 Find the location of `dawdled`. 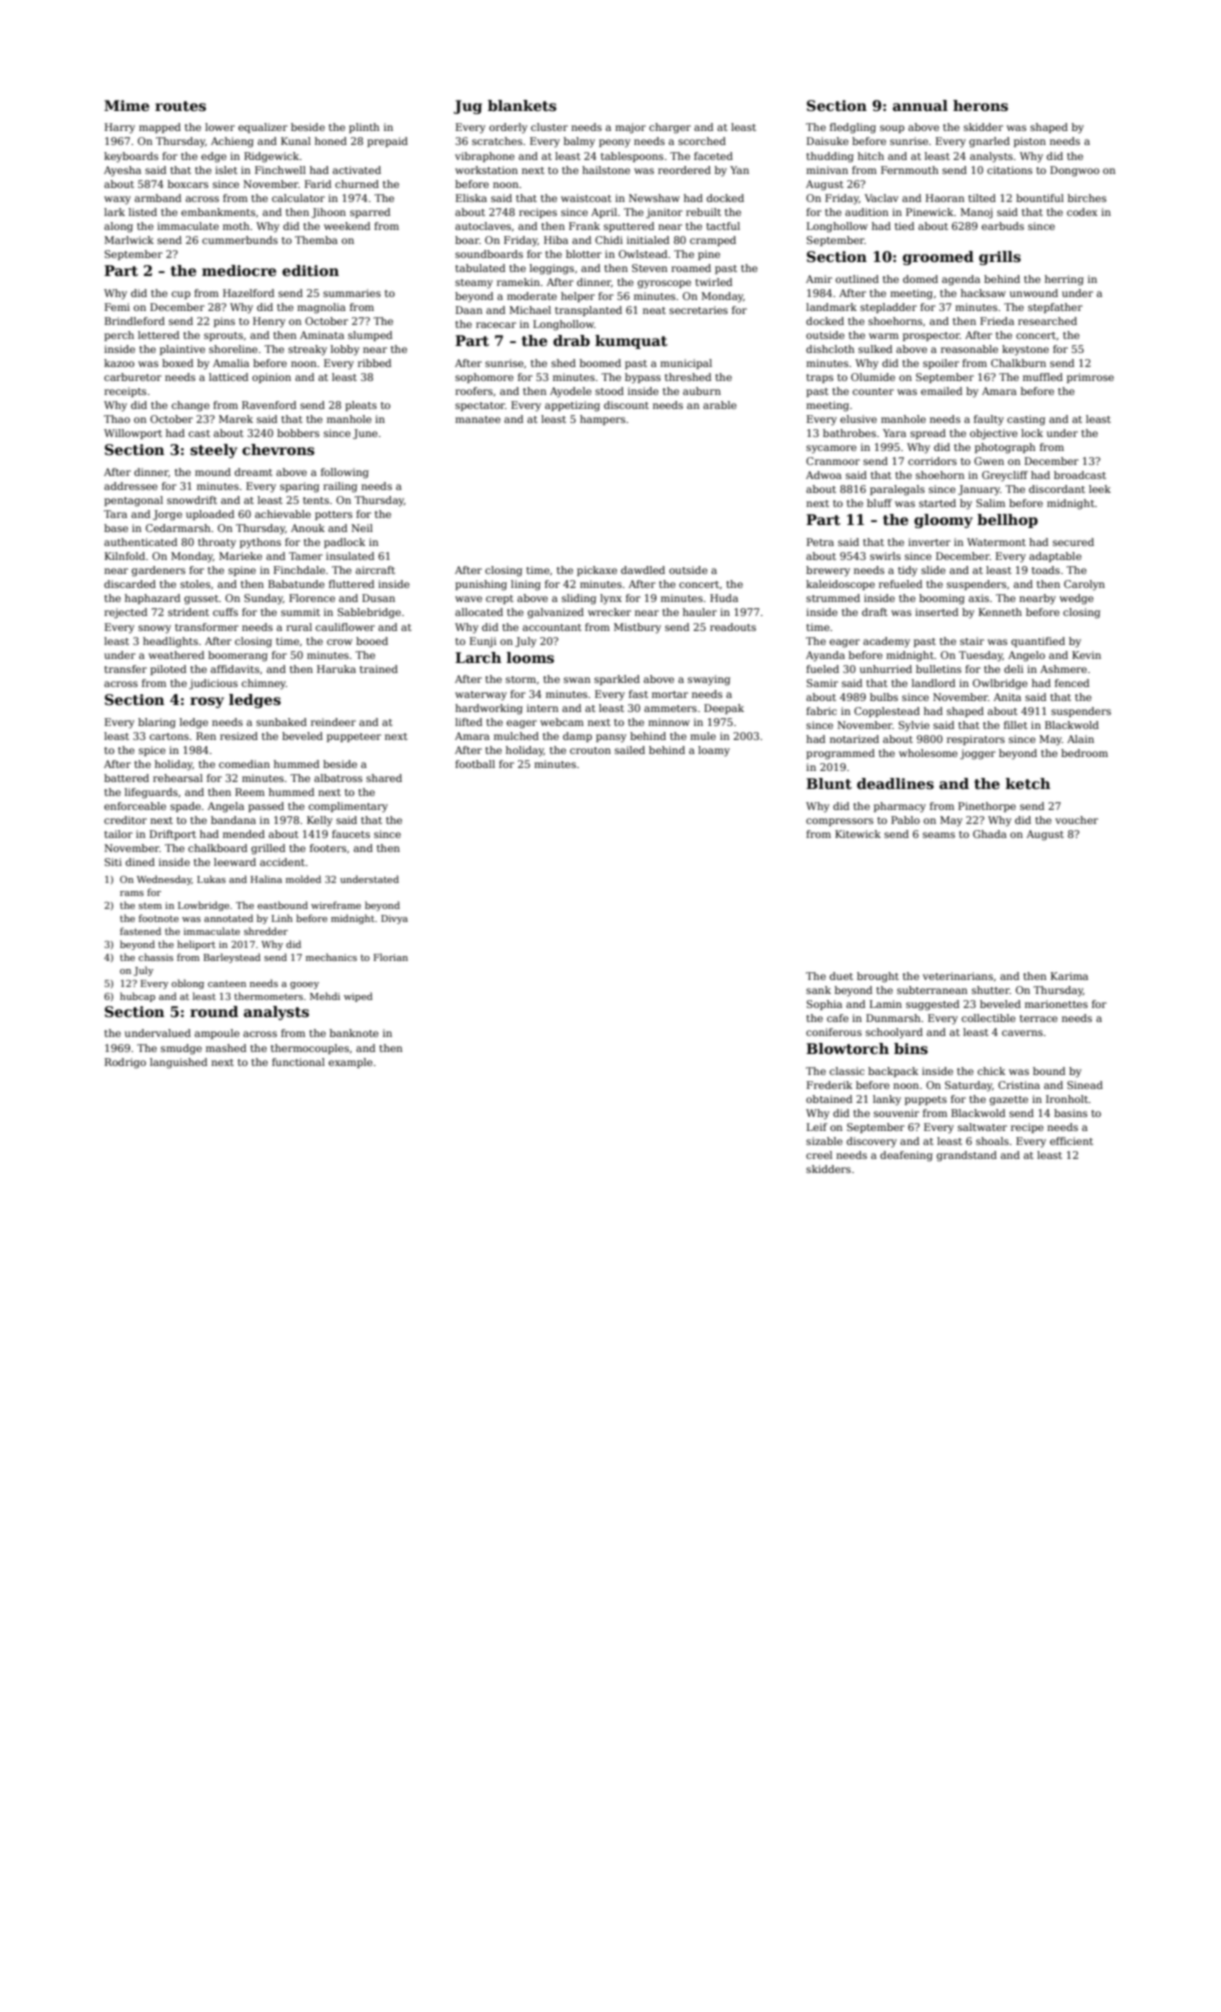

dawdled is located at coordinates (643, 570).
